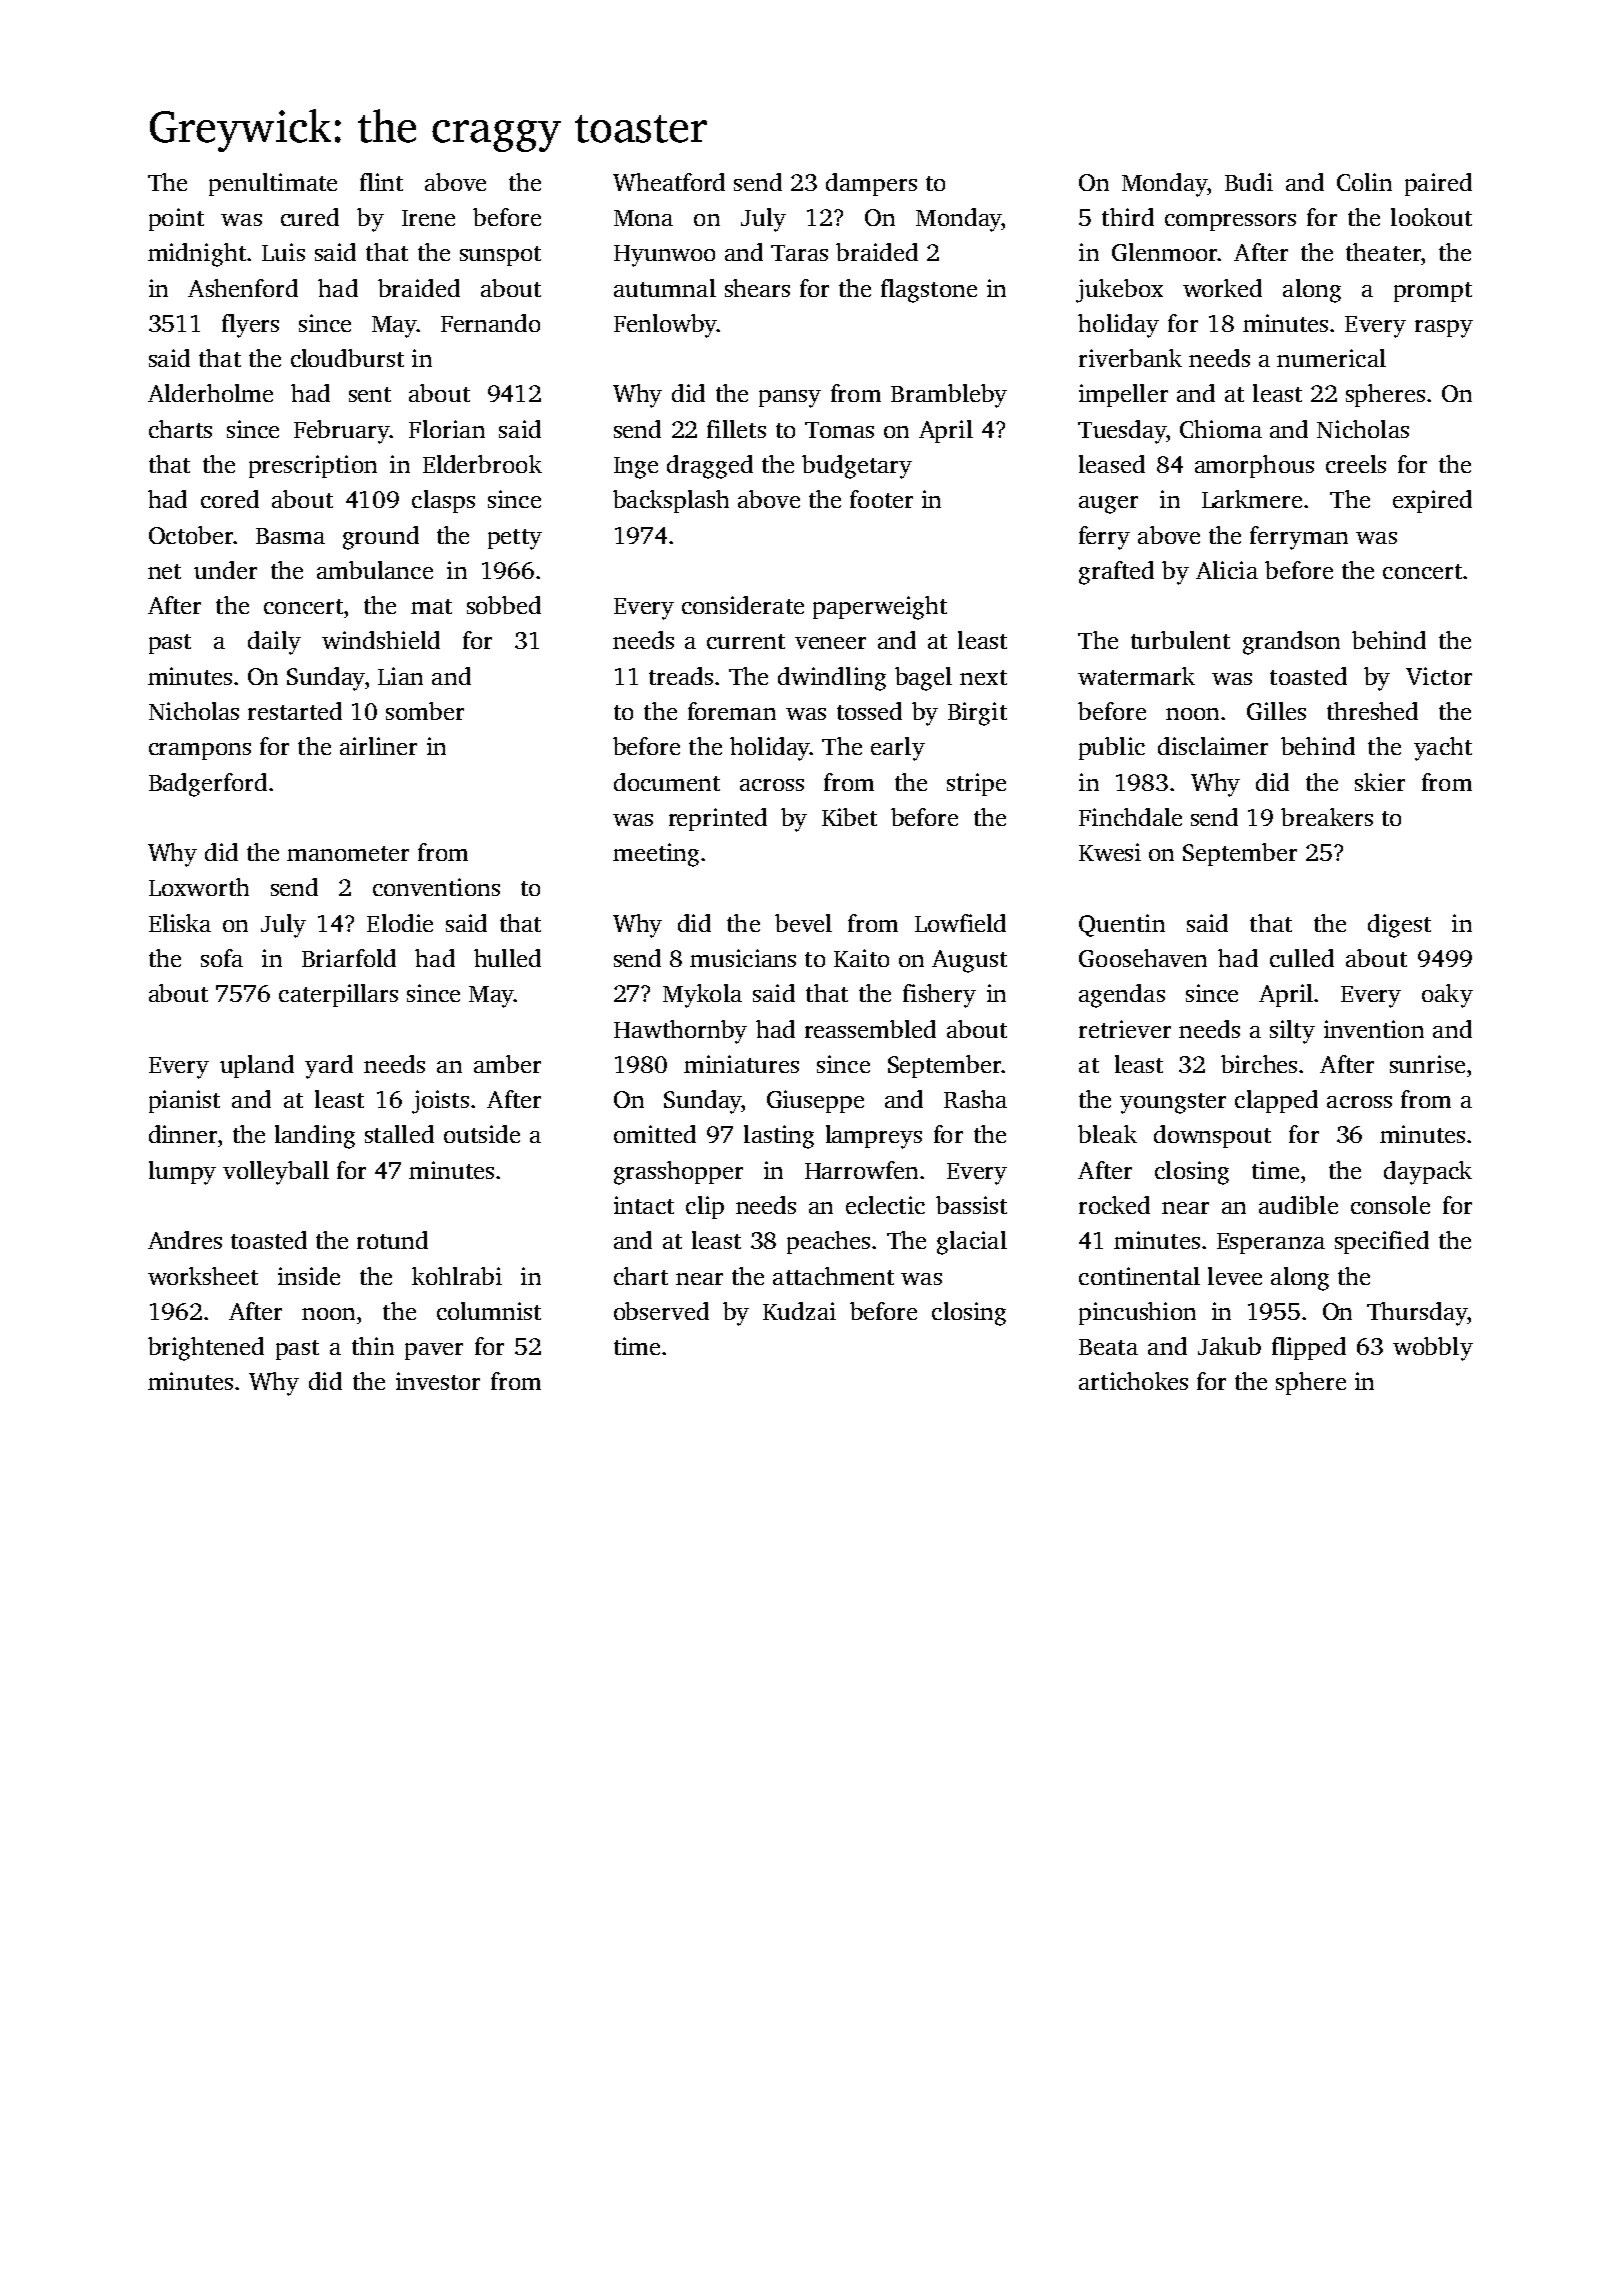  Describe the element at coordinates (1432, 501) in the document. I see `expired` at that location.
